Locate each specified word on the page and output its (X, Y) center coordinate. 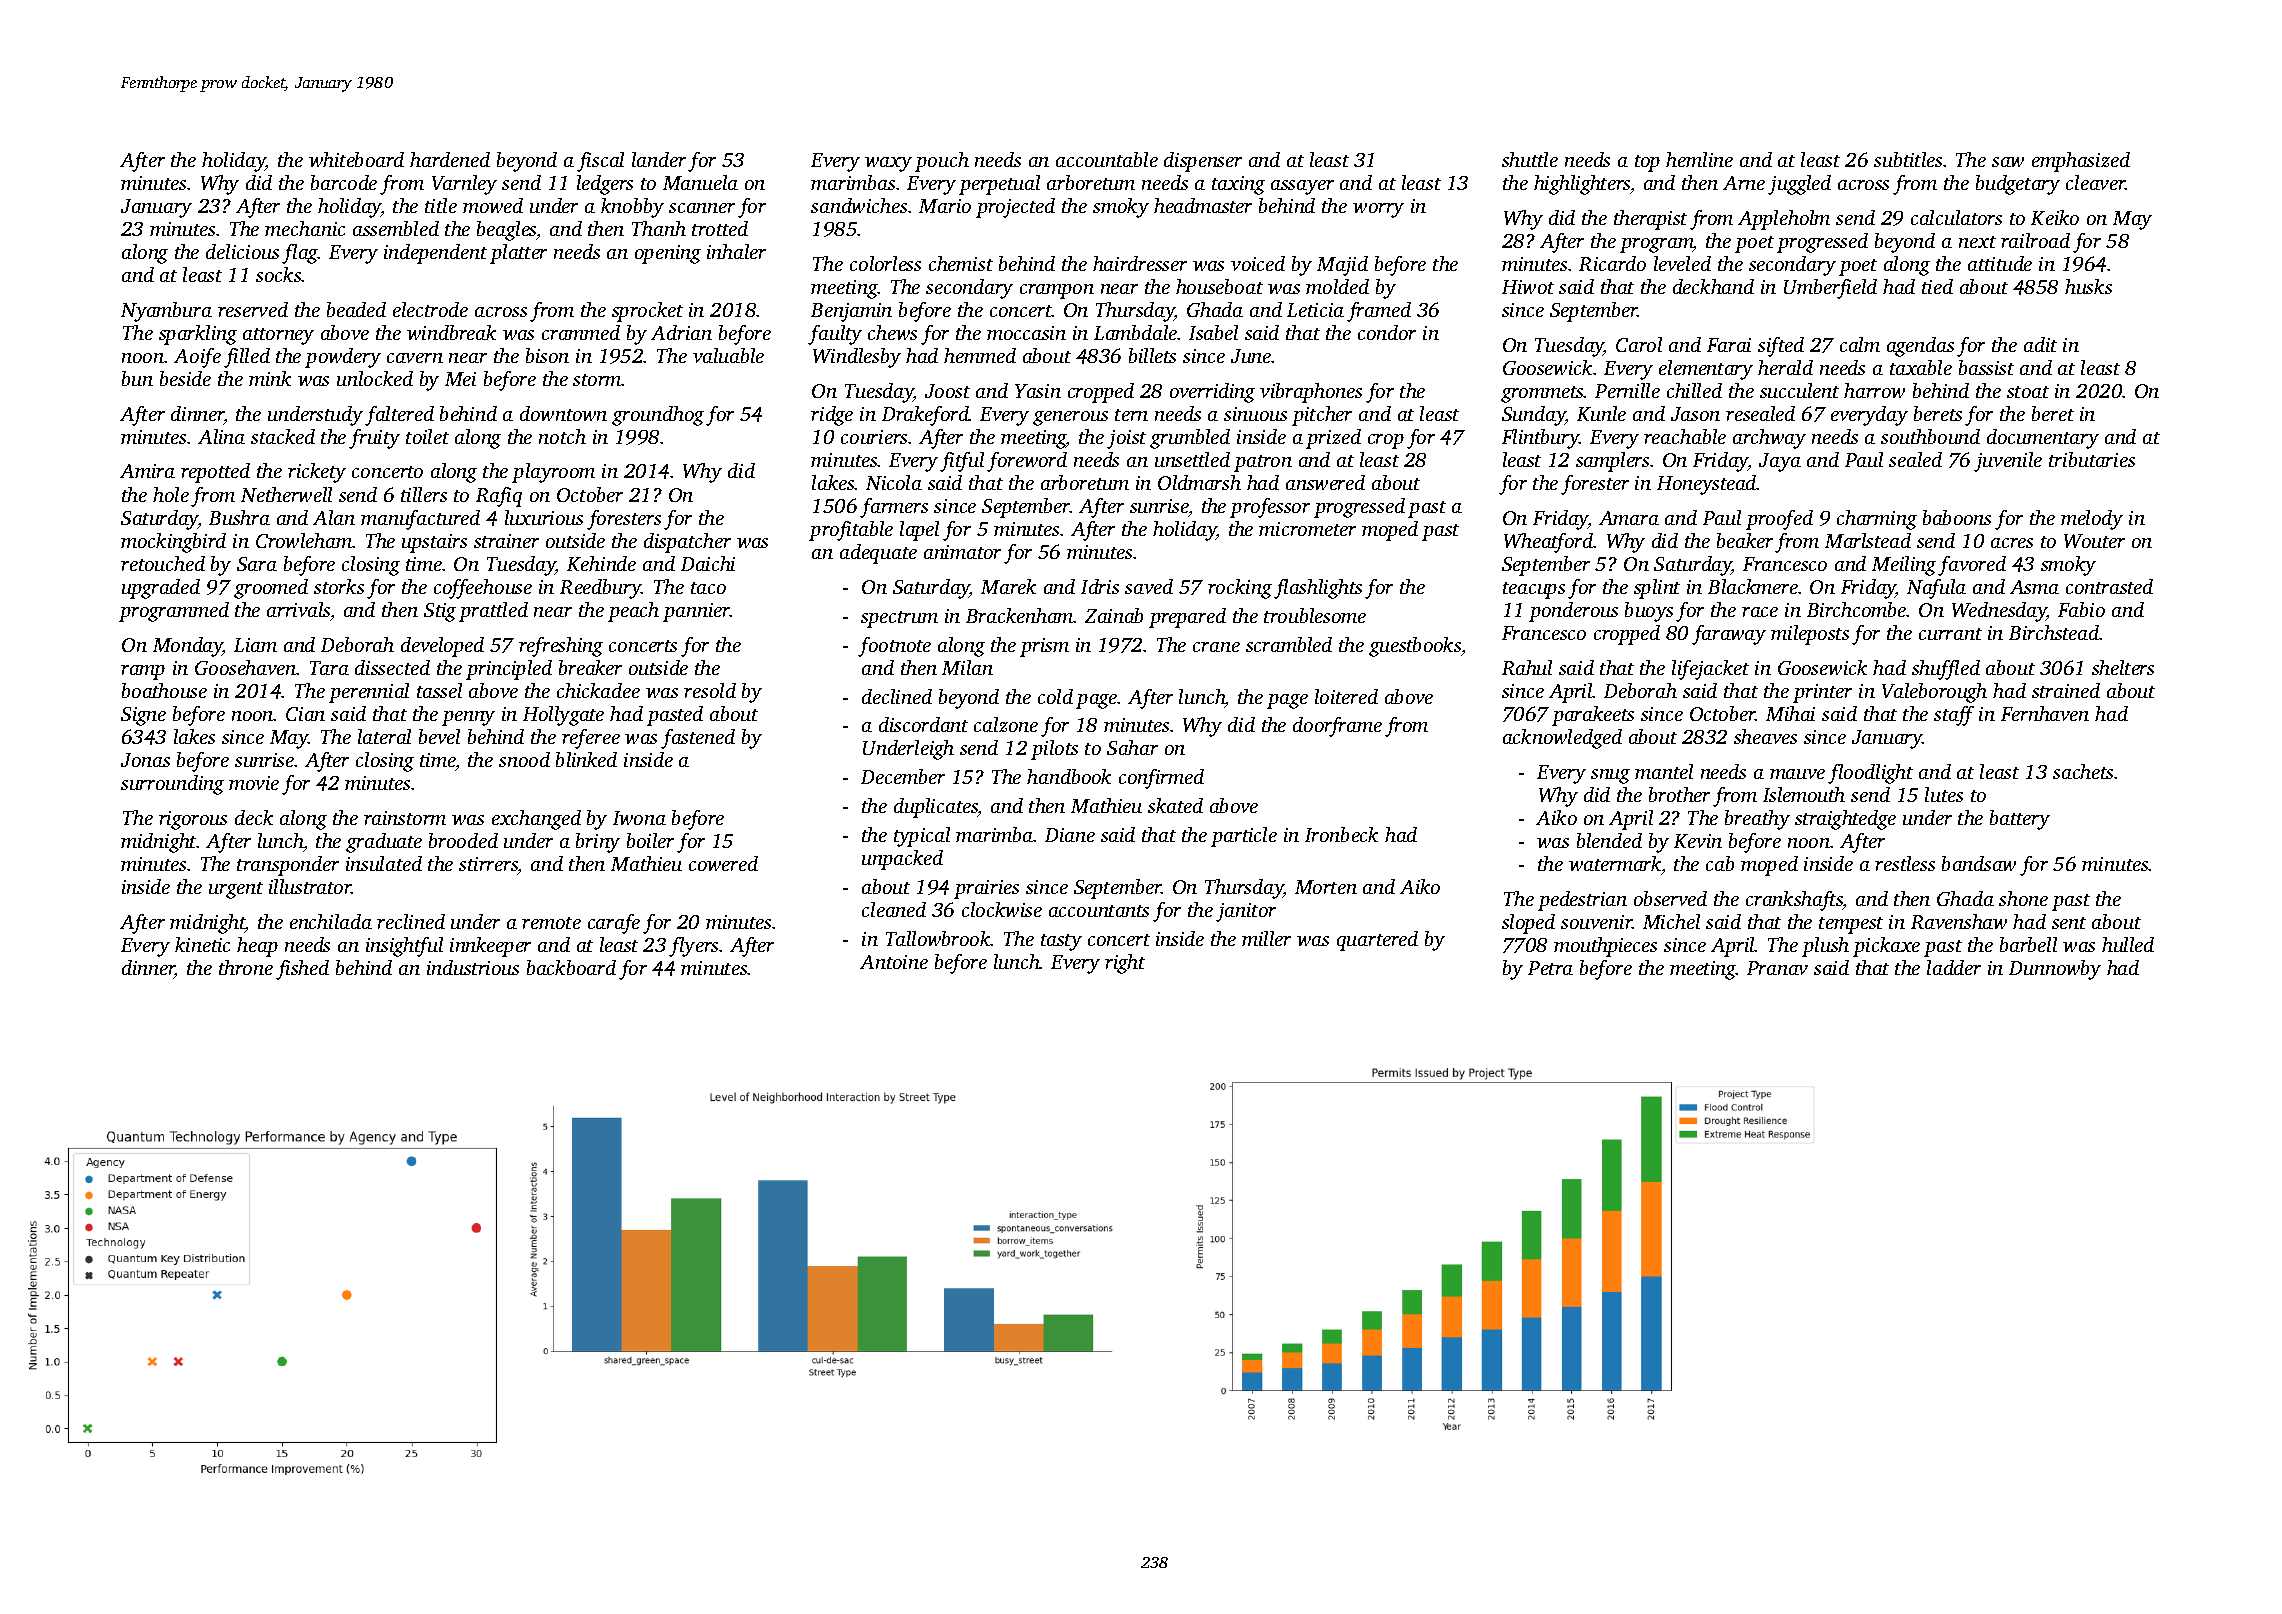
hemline (1699, 159)
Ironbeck (1341, 834)
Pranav (1777, 968)
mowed (493, 205)
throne (246, 967)
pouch (942, 162)
